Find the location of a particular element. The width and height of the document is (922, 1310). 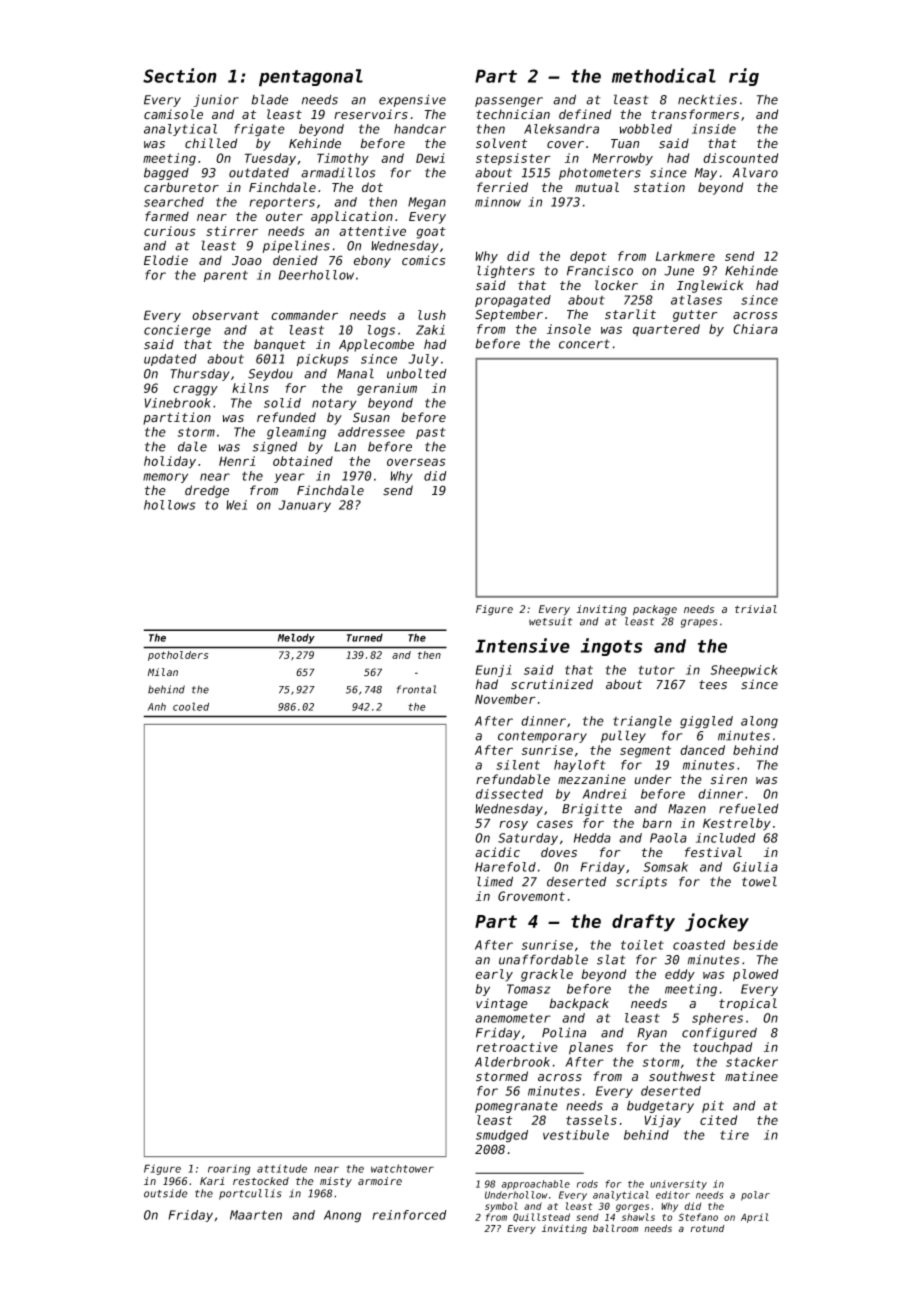

beside is located at coordinates (755, 945).
